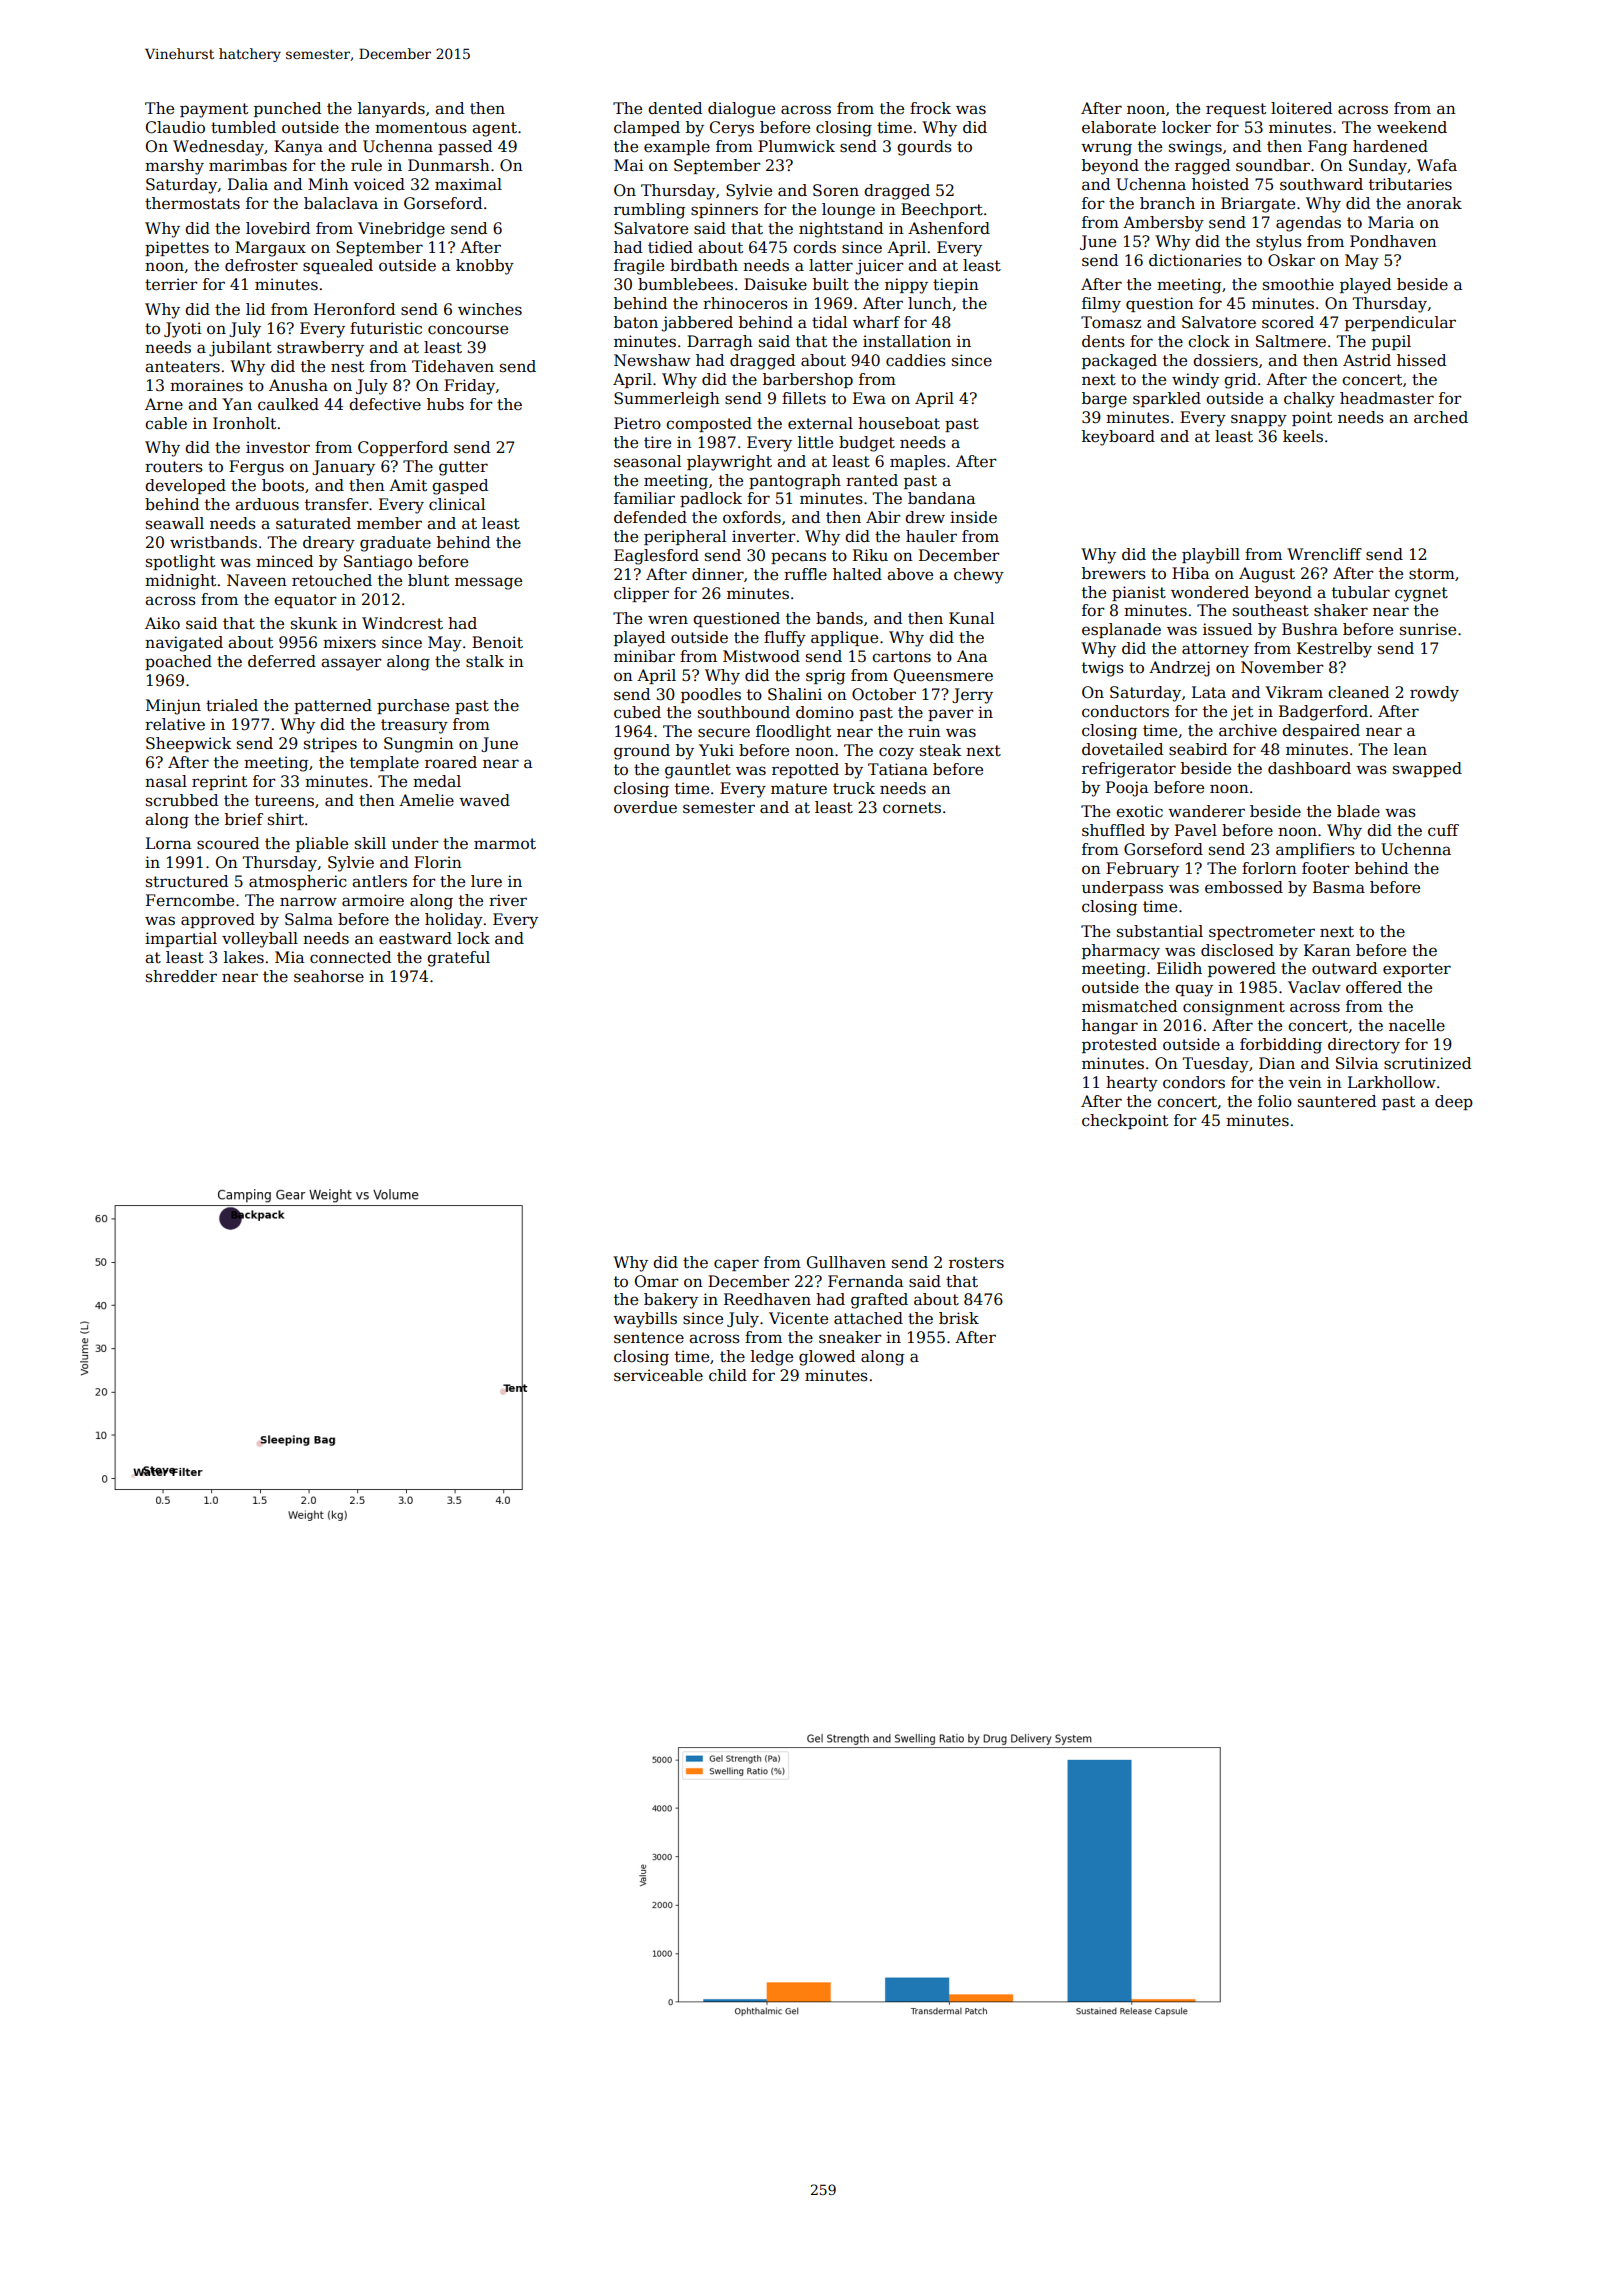 This screenshot has width=1620, height=2292. What do you see at coordinates (1400, 323) in the screenshot?
I see `perpendicular` at bounding box center [1400, 323].
